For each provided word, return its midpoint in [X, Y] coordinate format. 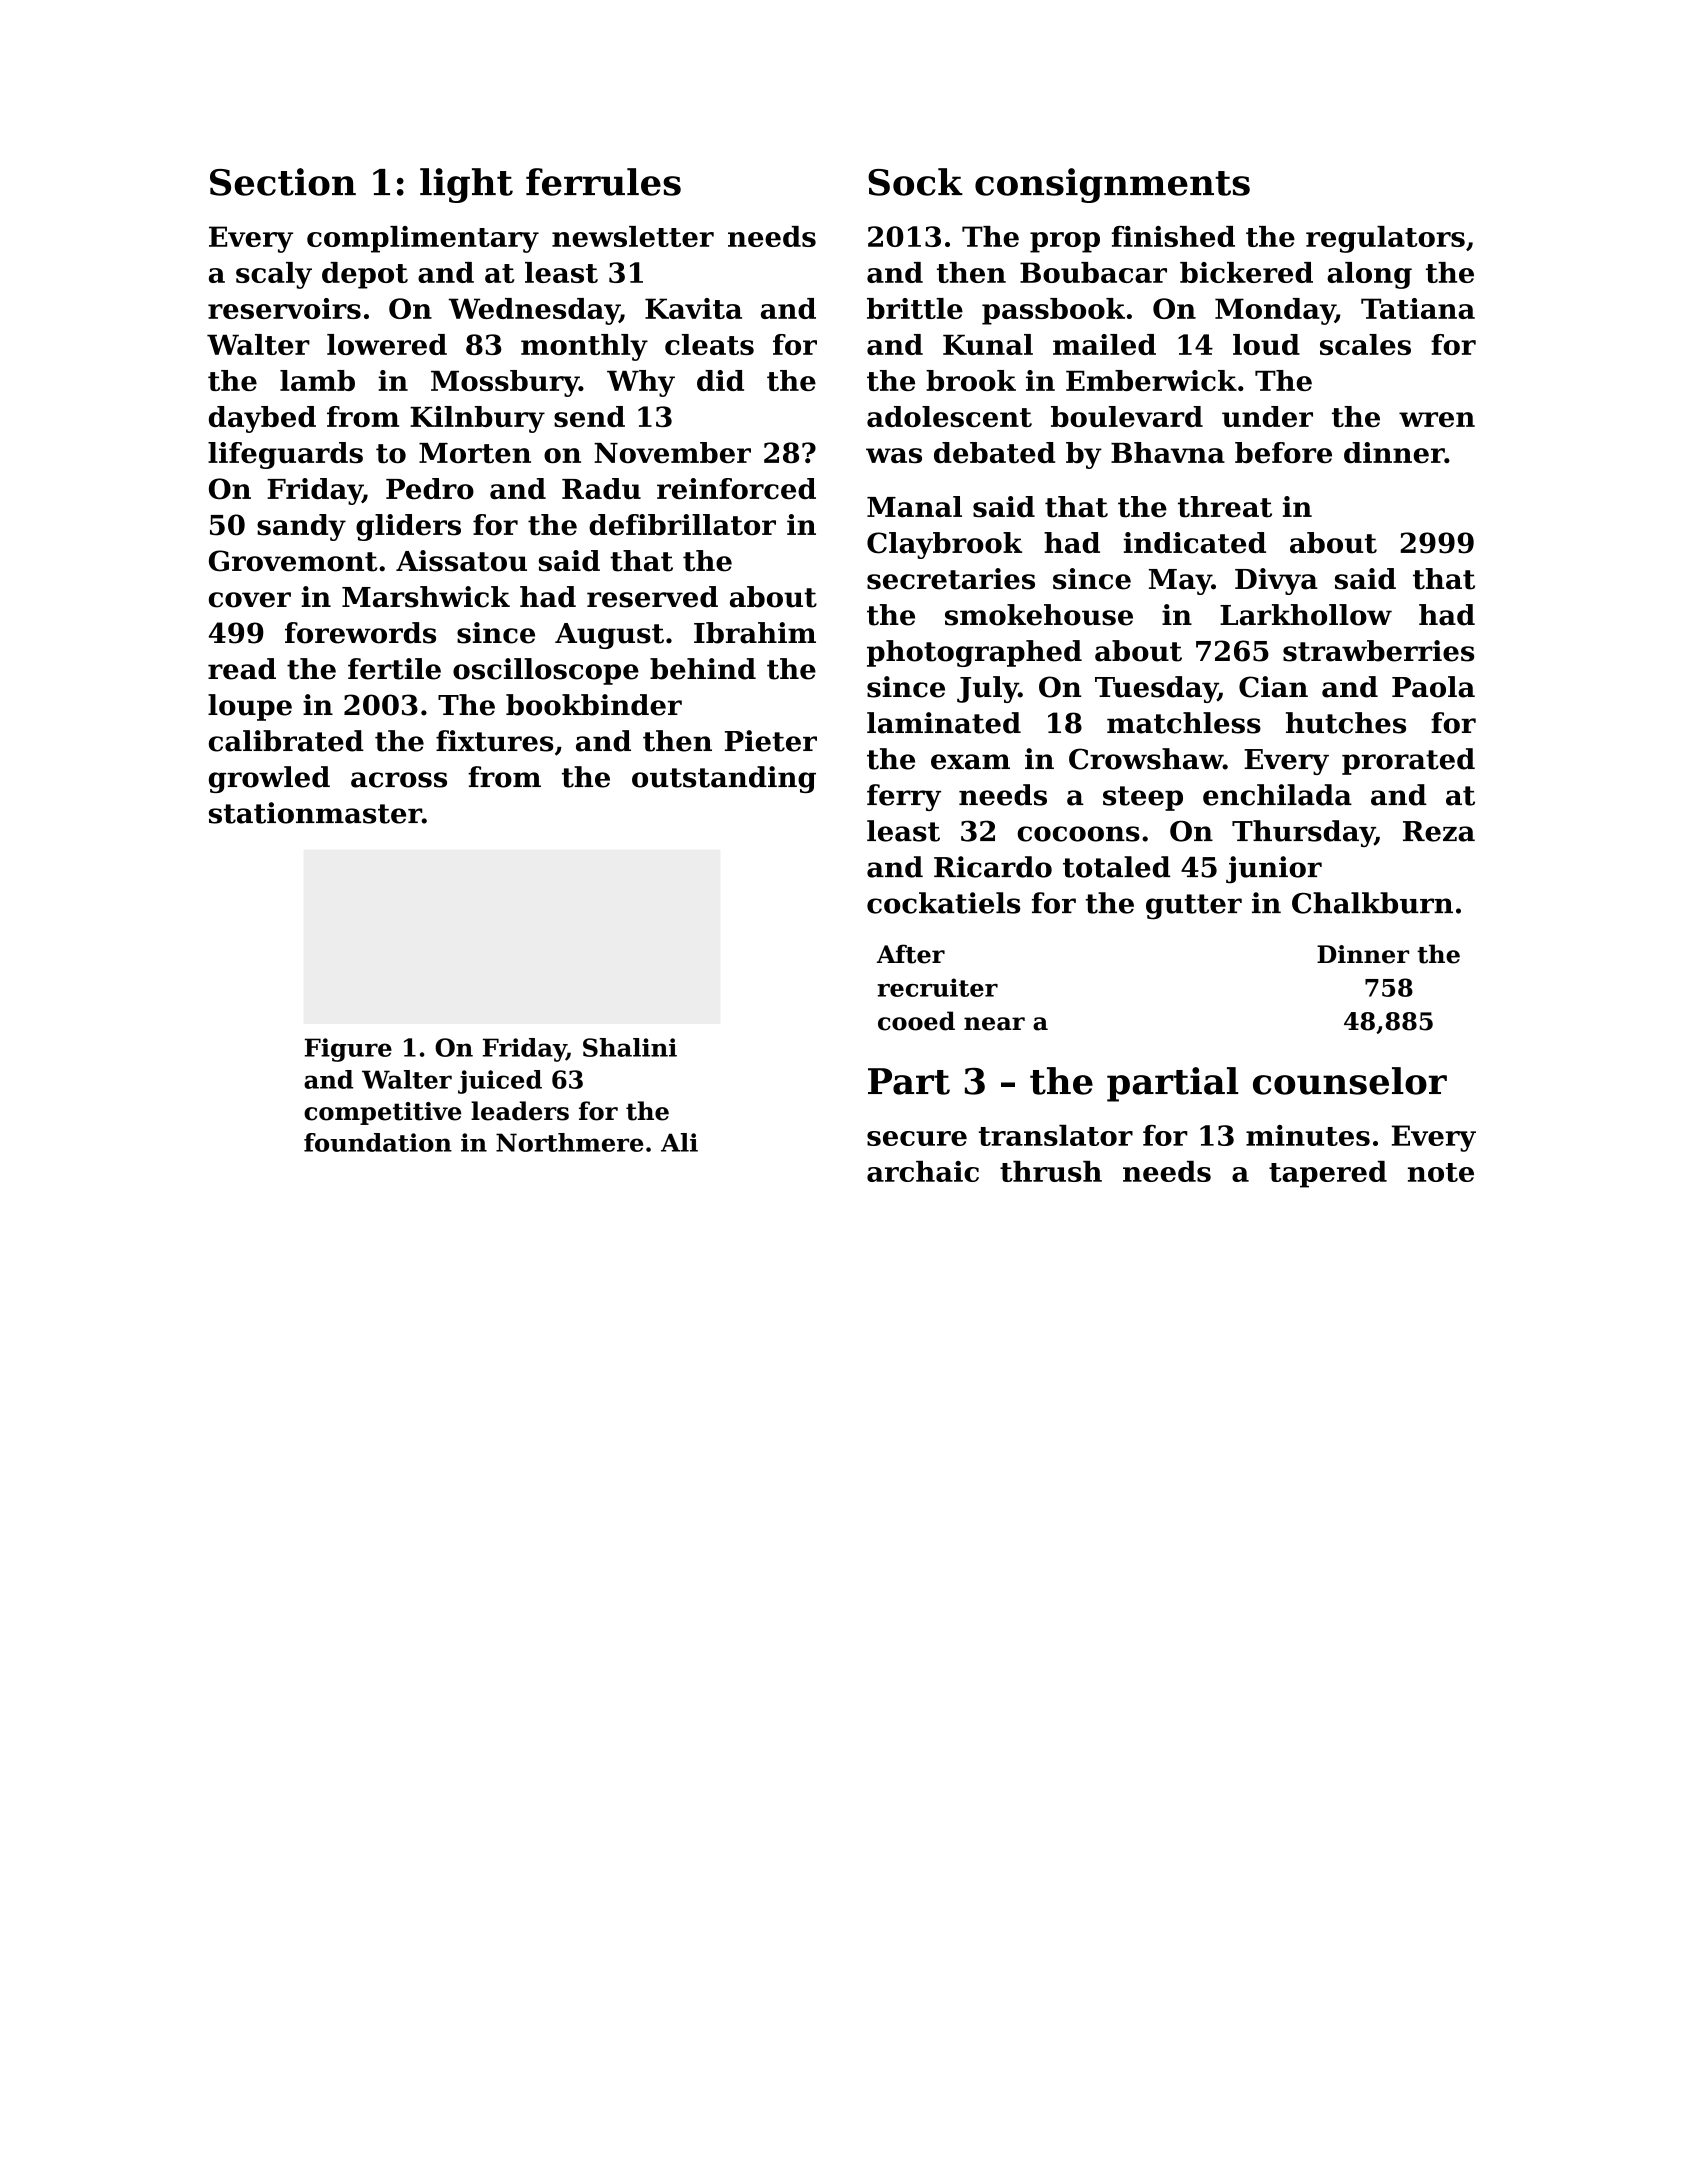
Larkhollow [1306, 615]
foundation [378, 1142]
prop [1065, 242]
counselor [1350, 1081]
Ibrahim [755, 633]
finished [1173, 236]
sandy [301, 527]
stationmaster [315, 813]
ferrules [603, 182]
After [911, 954]
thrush [1051, 1171]
